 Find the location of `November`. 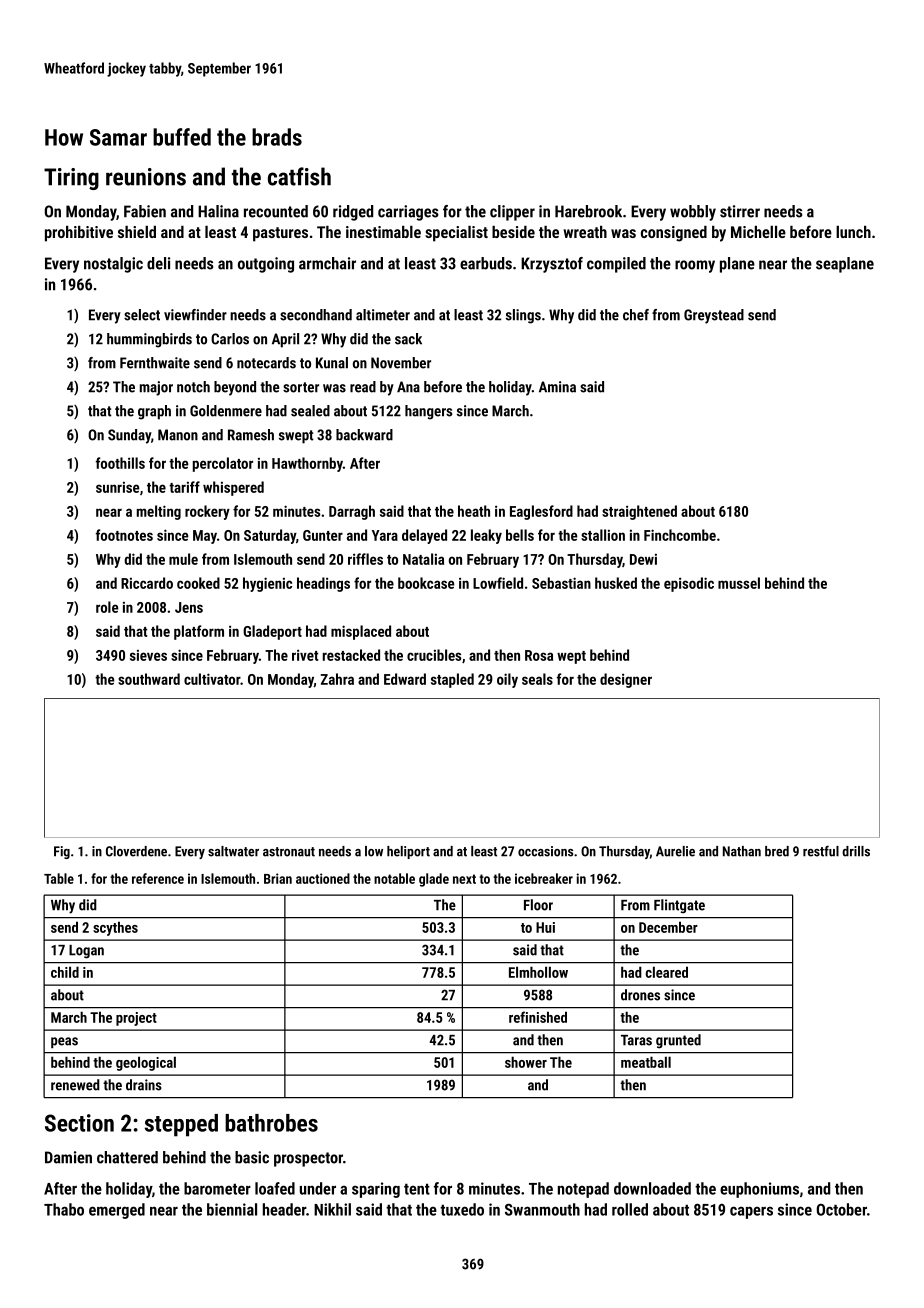

November is located at coordinates (401, 363).
